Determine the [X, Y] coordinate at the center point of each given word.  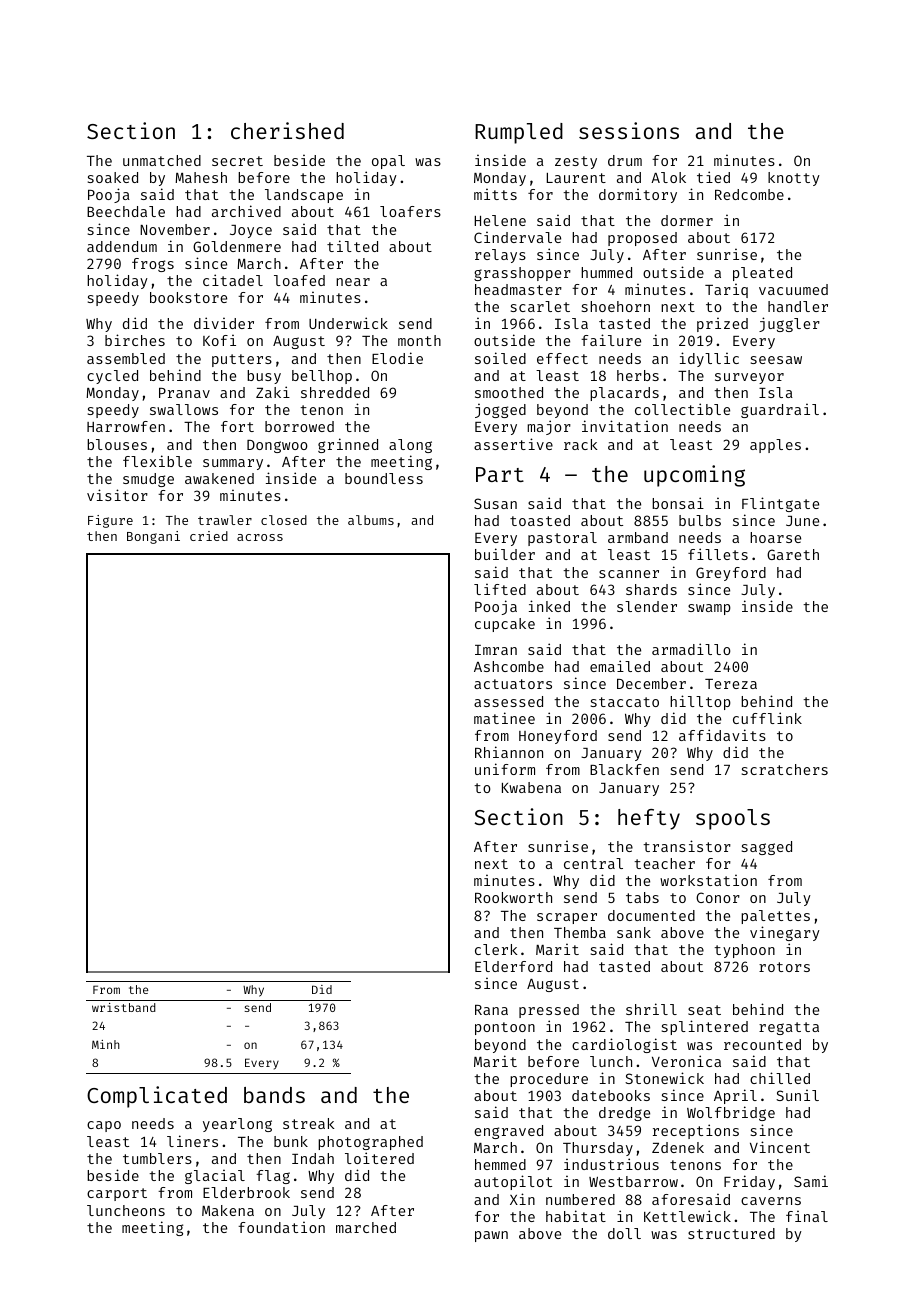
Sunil [797, 1095]
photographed [370, 1143]
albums [371, 520]
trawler [225, 520]
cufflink [767, 718]
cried [209, 536]
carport [117, 1194]
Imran [496, 650]
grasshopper [522, 274]
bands [274, 1095]
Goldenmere [237, 246]
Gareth [793, 554]
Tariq [726, 290]
